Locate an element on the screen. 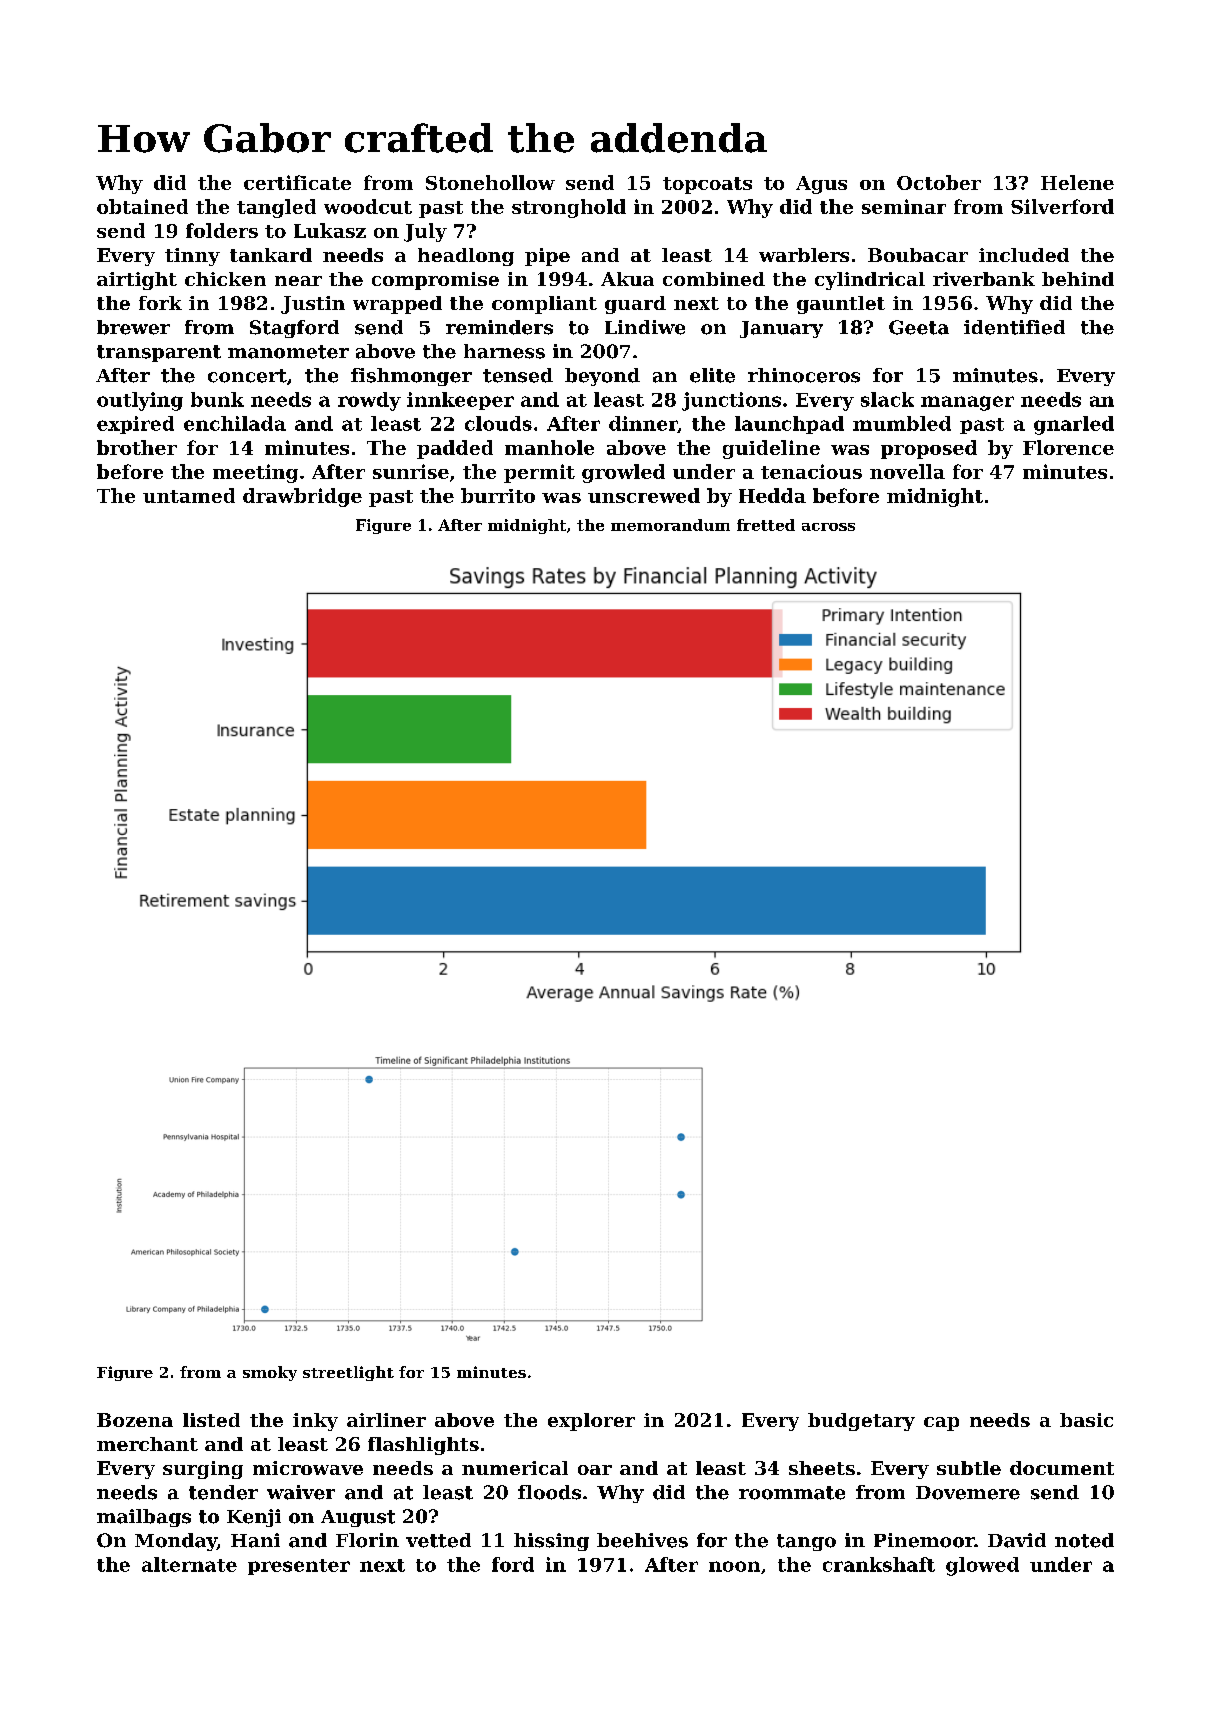 This screenshot has width=1211, height=1713. smoky is located at coordinates (270, 1373).
